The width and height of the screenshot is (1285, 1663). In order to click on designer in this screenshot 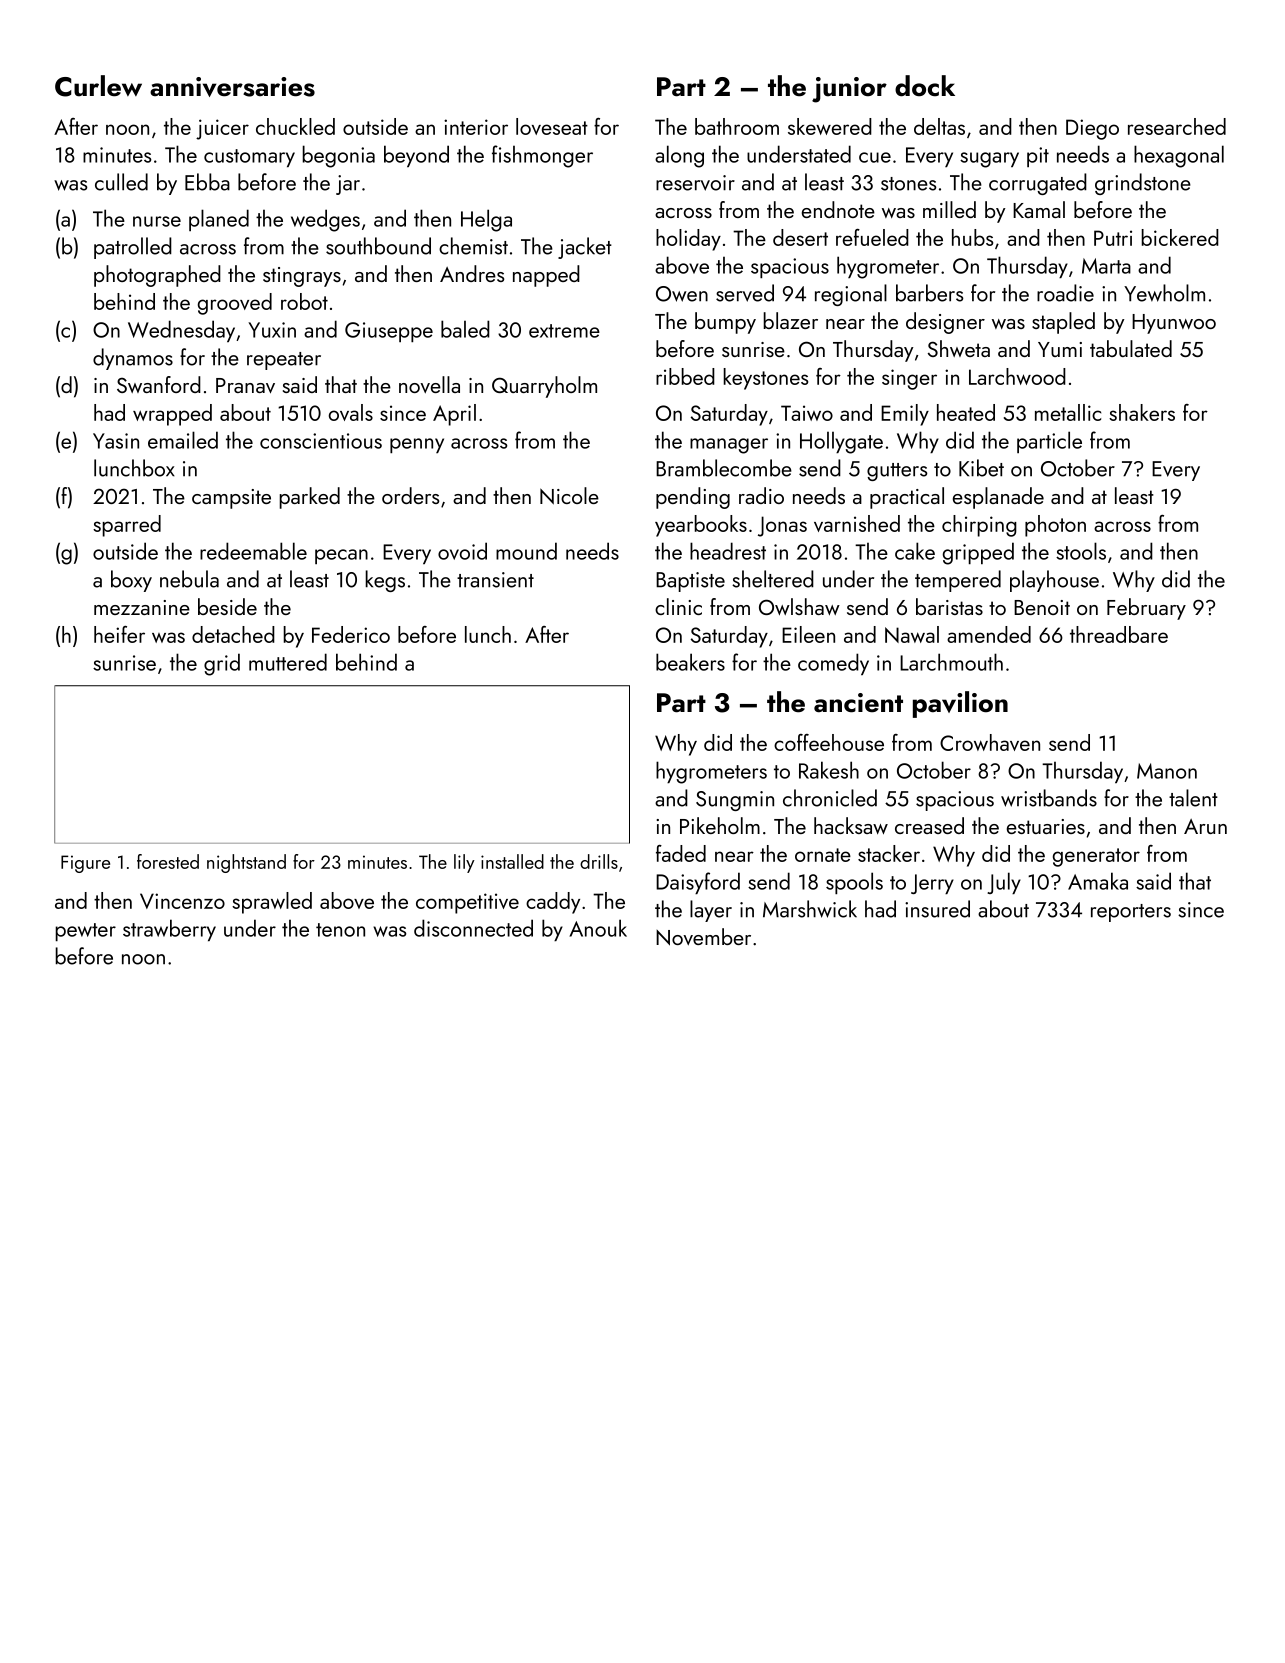, I will do `click(945, 323)`.
